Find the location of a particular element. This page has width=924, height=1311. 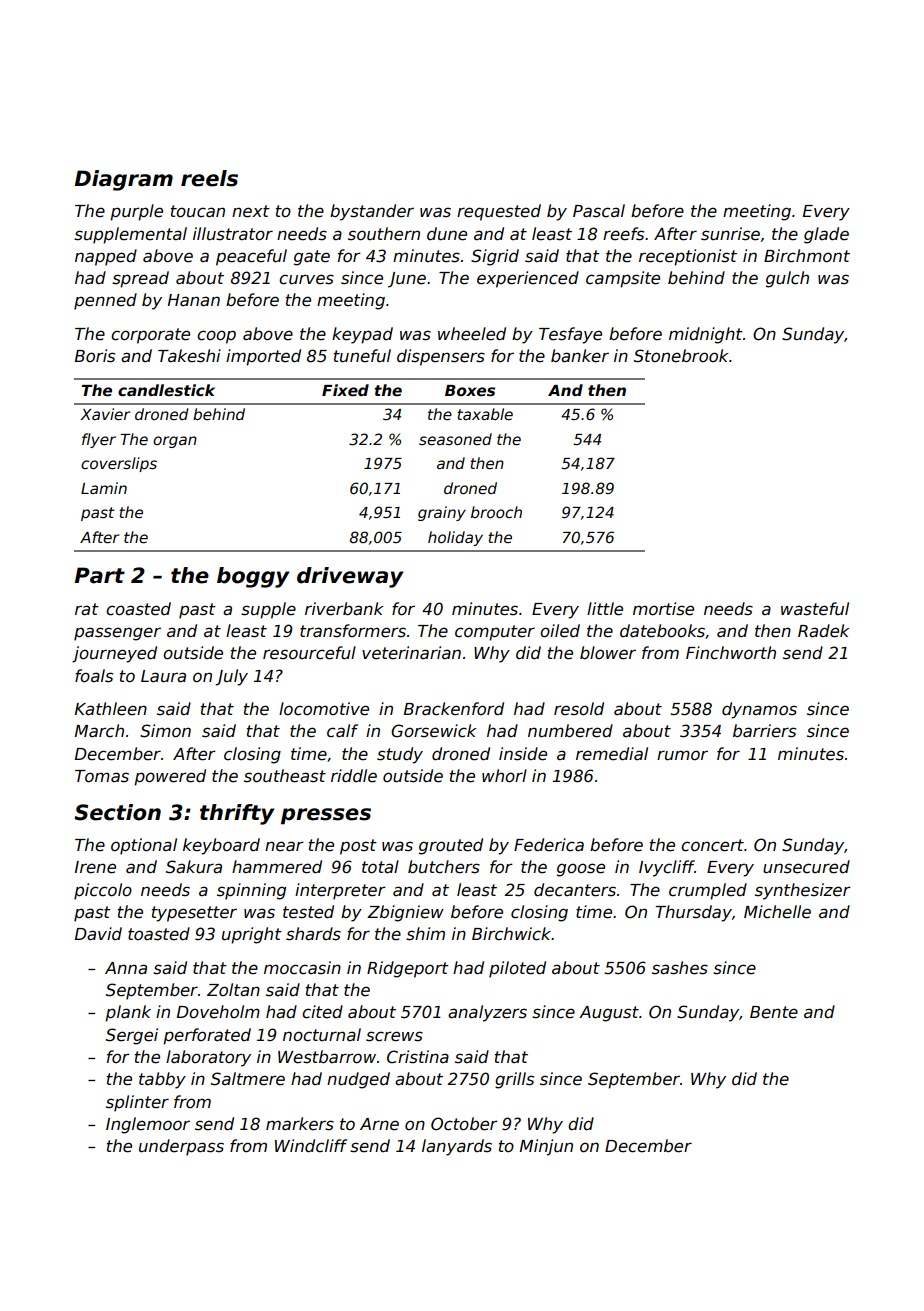

Diagram is located at coordinates (124, 180).
